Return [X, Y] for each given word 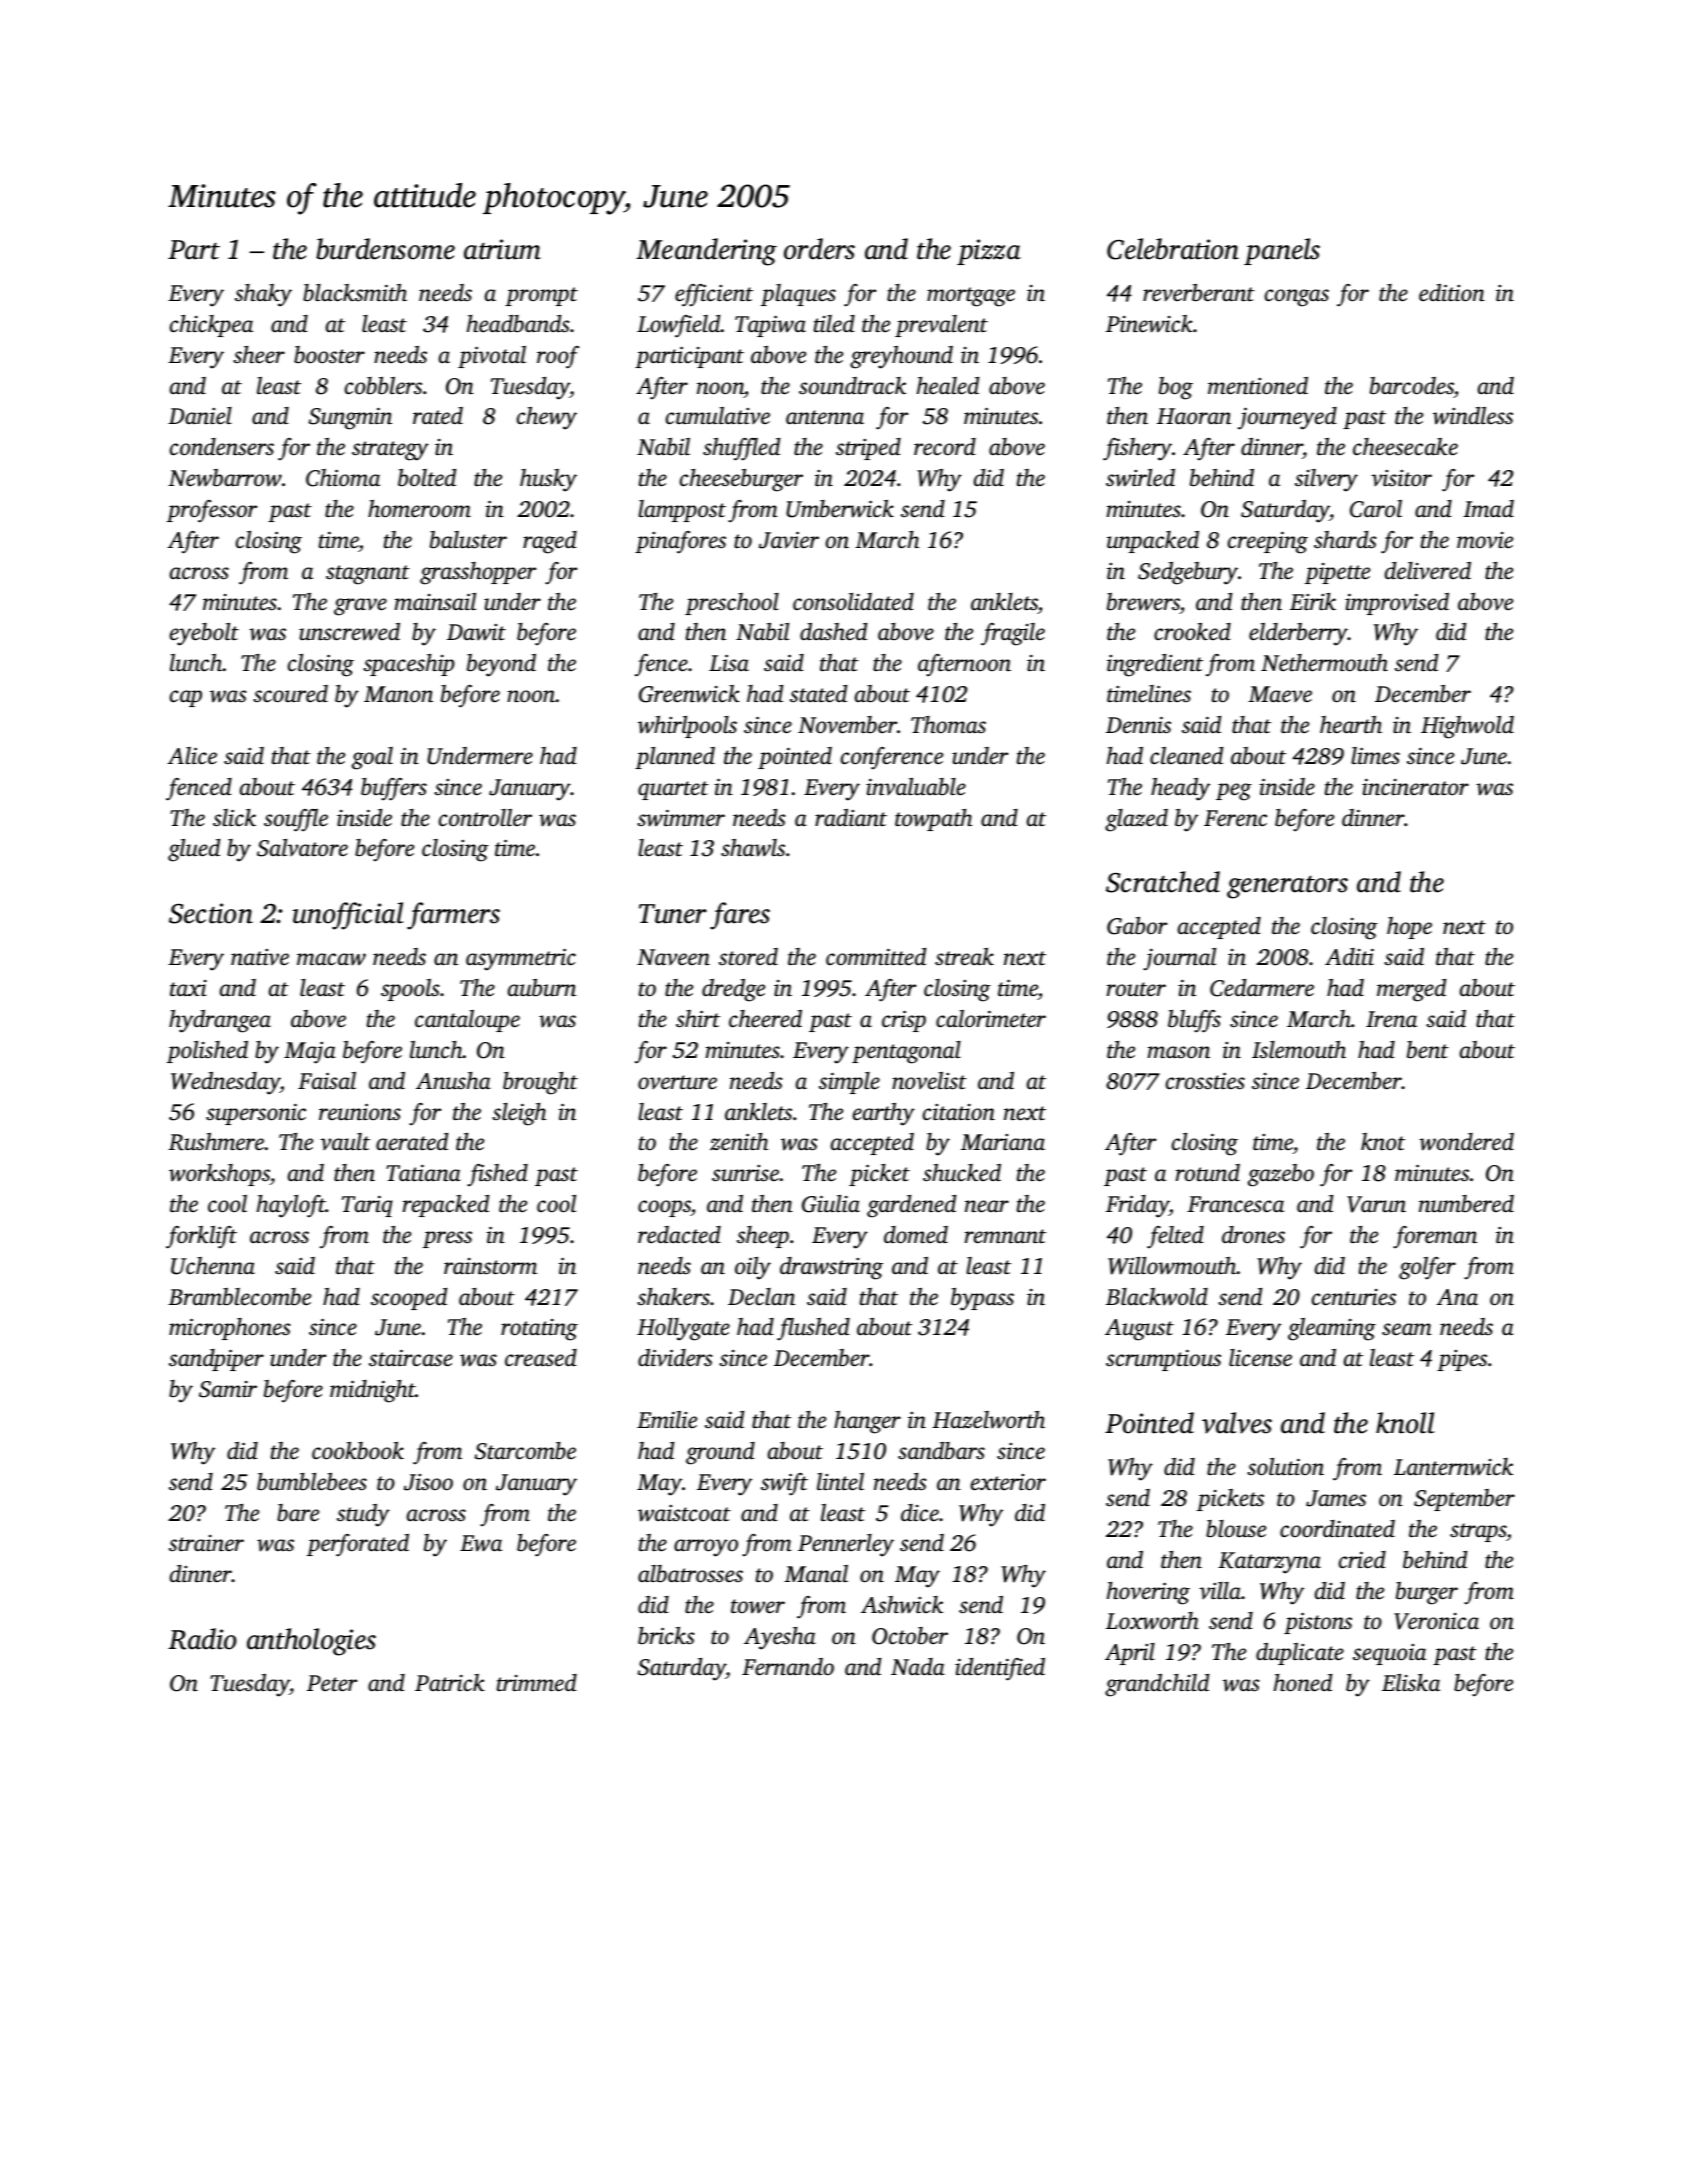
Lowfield [679, 326]
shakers [673, 1297]
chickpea [211, 326]
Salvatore [302, 848]
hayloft [291, 1206]
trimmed [537, 1683]
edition [1452, 293]
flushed [813, 1329]
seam [1407, 1329]
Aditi [1349, 956]
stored [748, 957]
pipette [1337, 573]
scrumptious [1163, 1360]
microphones [229, 1329]
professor [212, 511]
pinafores [680, 542]
